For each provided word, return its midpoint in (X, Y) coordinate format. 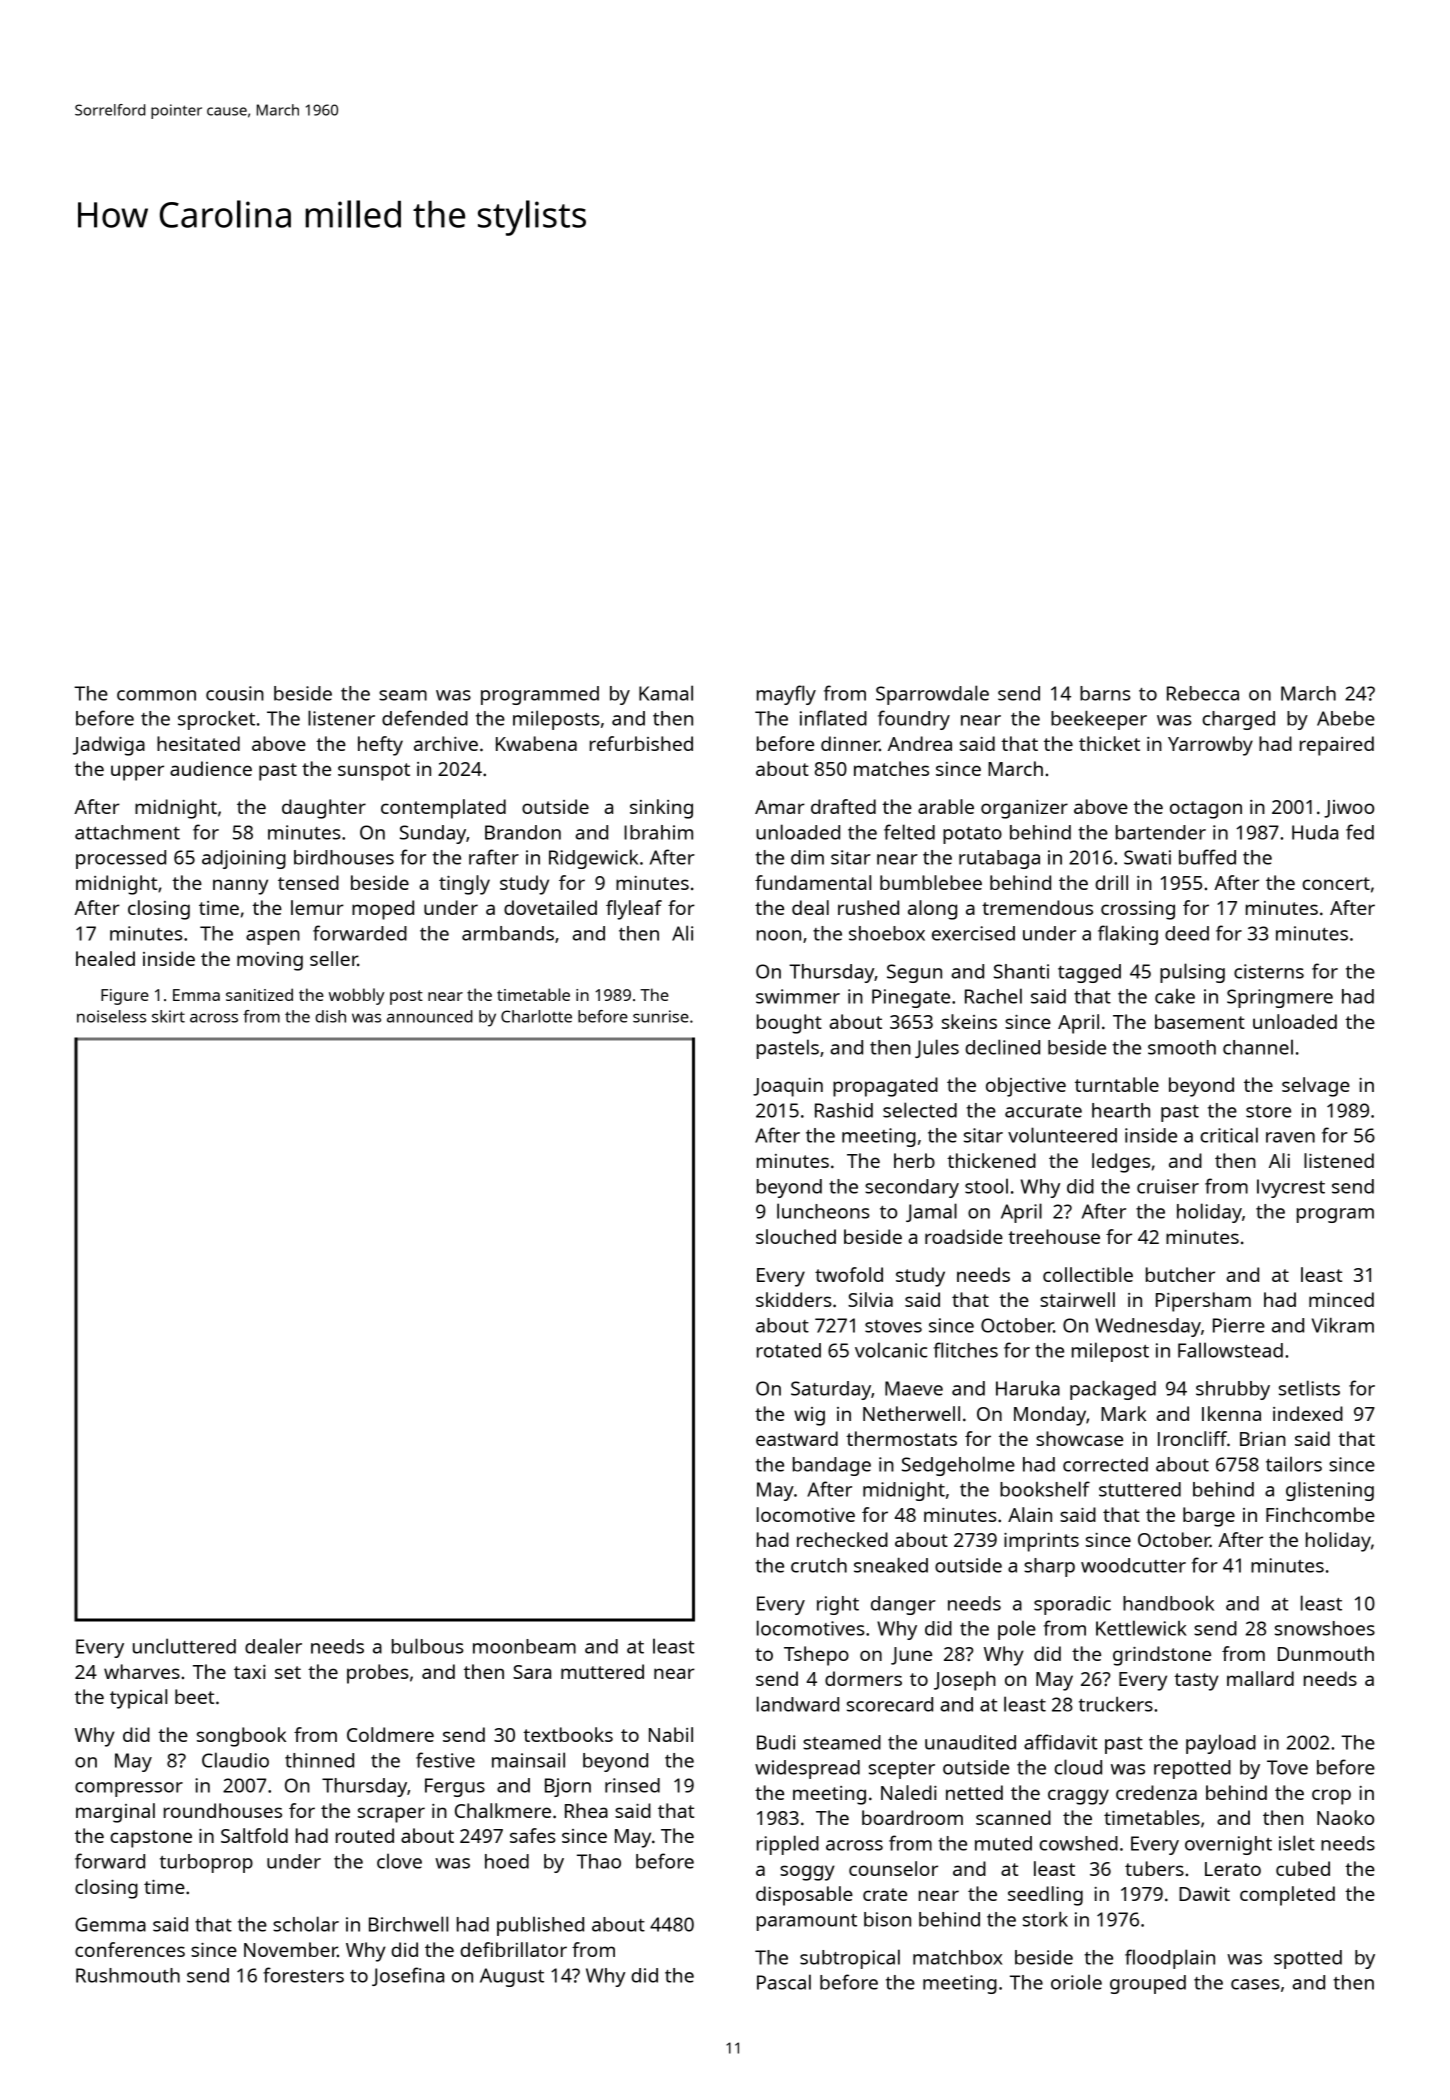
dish (330, 1016)
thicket (1109, 743)
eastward (797, 1438)
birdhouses (344, 857)
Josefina (408, 1976)
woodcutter (1133, 1565)
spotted (1308, 1959)
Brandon (523, 832)
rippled (788, 1845)
